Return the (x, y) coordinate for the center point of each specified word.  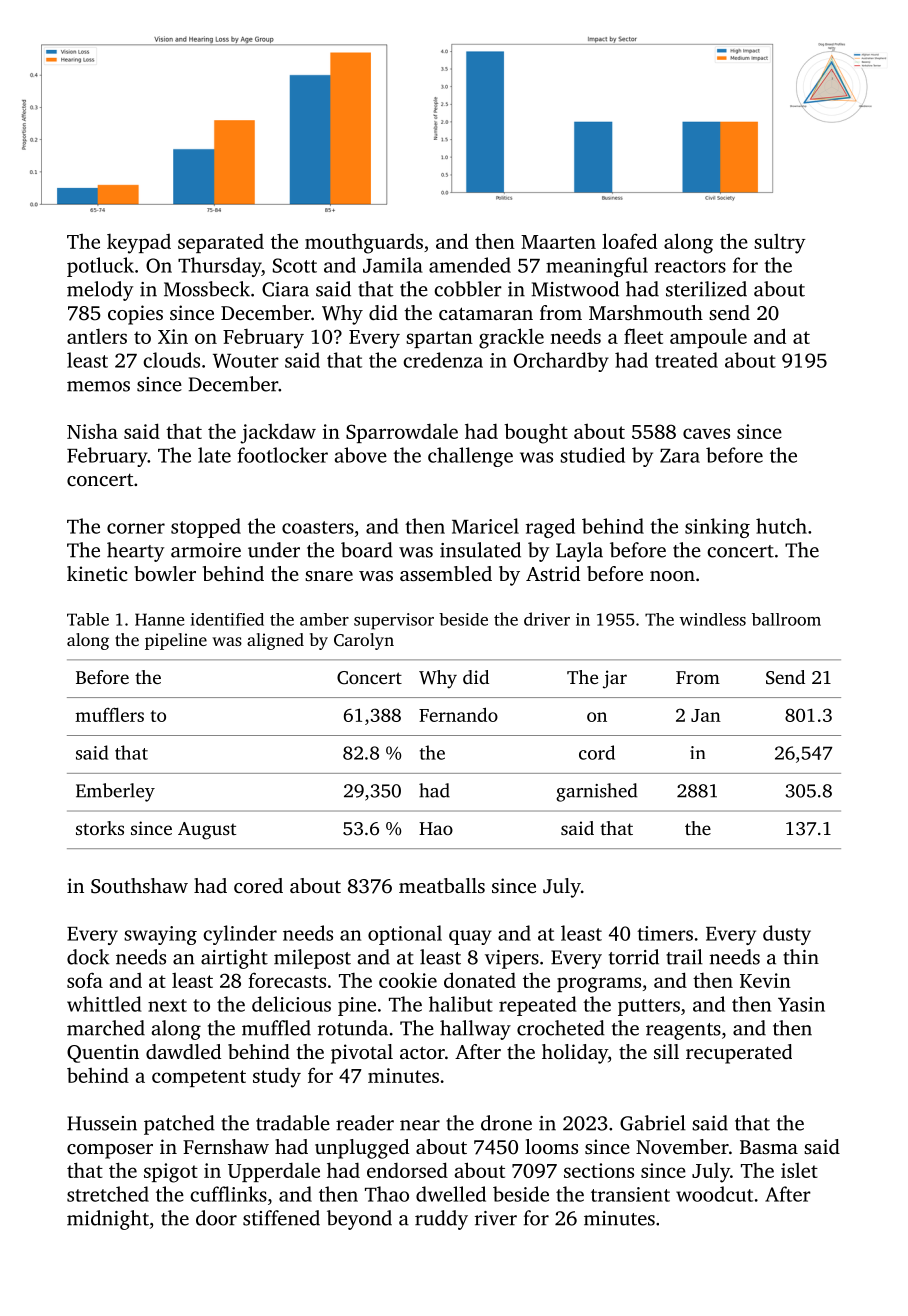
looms (551, 1146)
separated (221, 243)
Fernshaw (226, 1146)
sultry (780, 244)
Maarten (558, 242)
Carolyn (364, 641)
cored (258, 885)
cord (597, 752)
